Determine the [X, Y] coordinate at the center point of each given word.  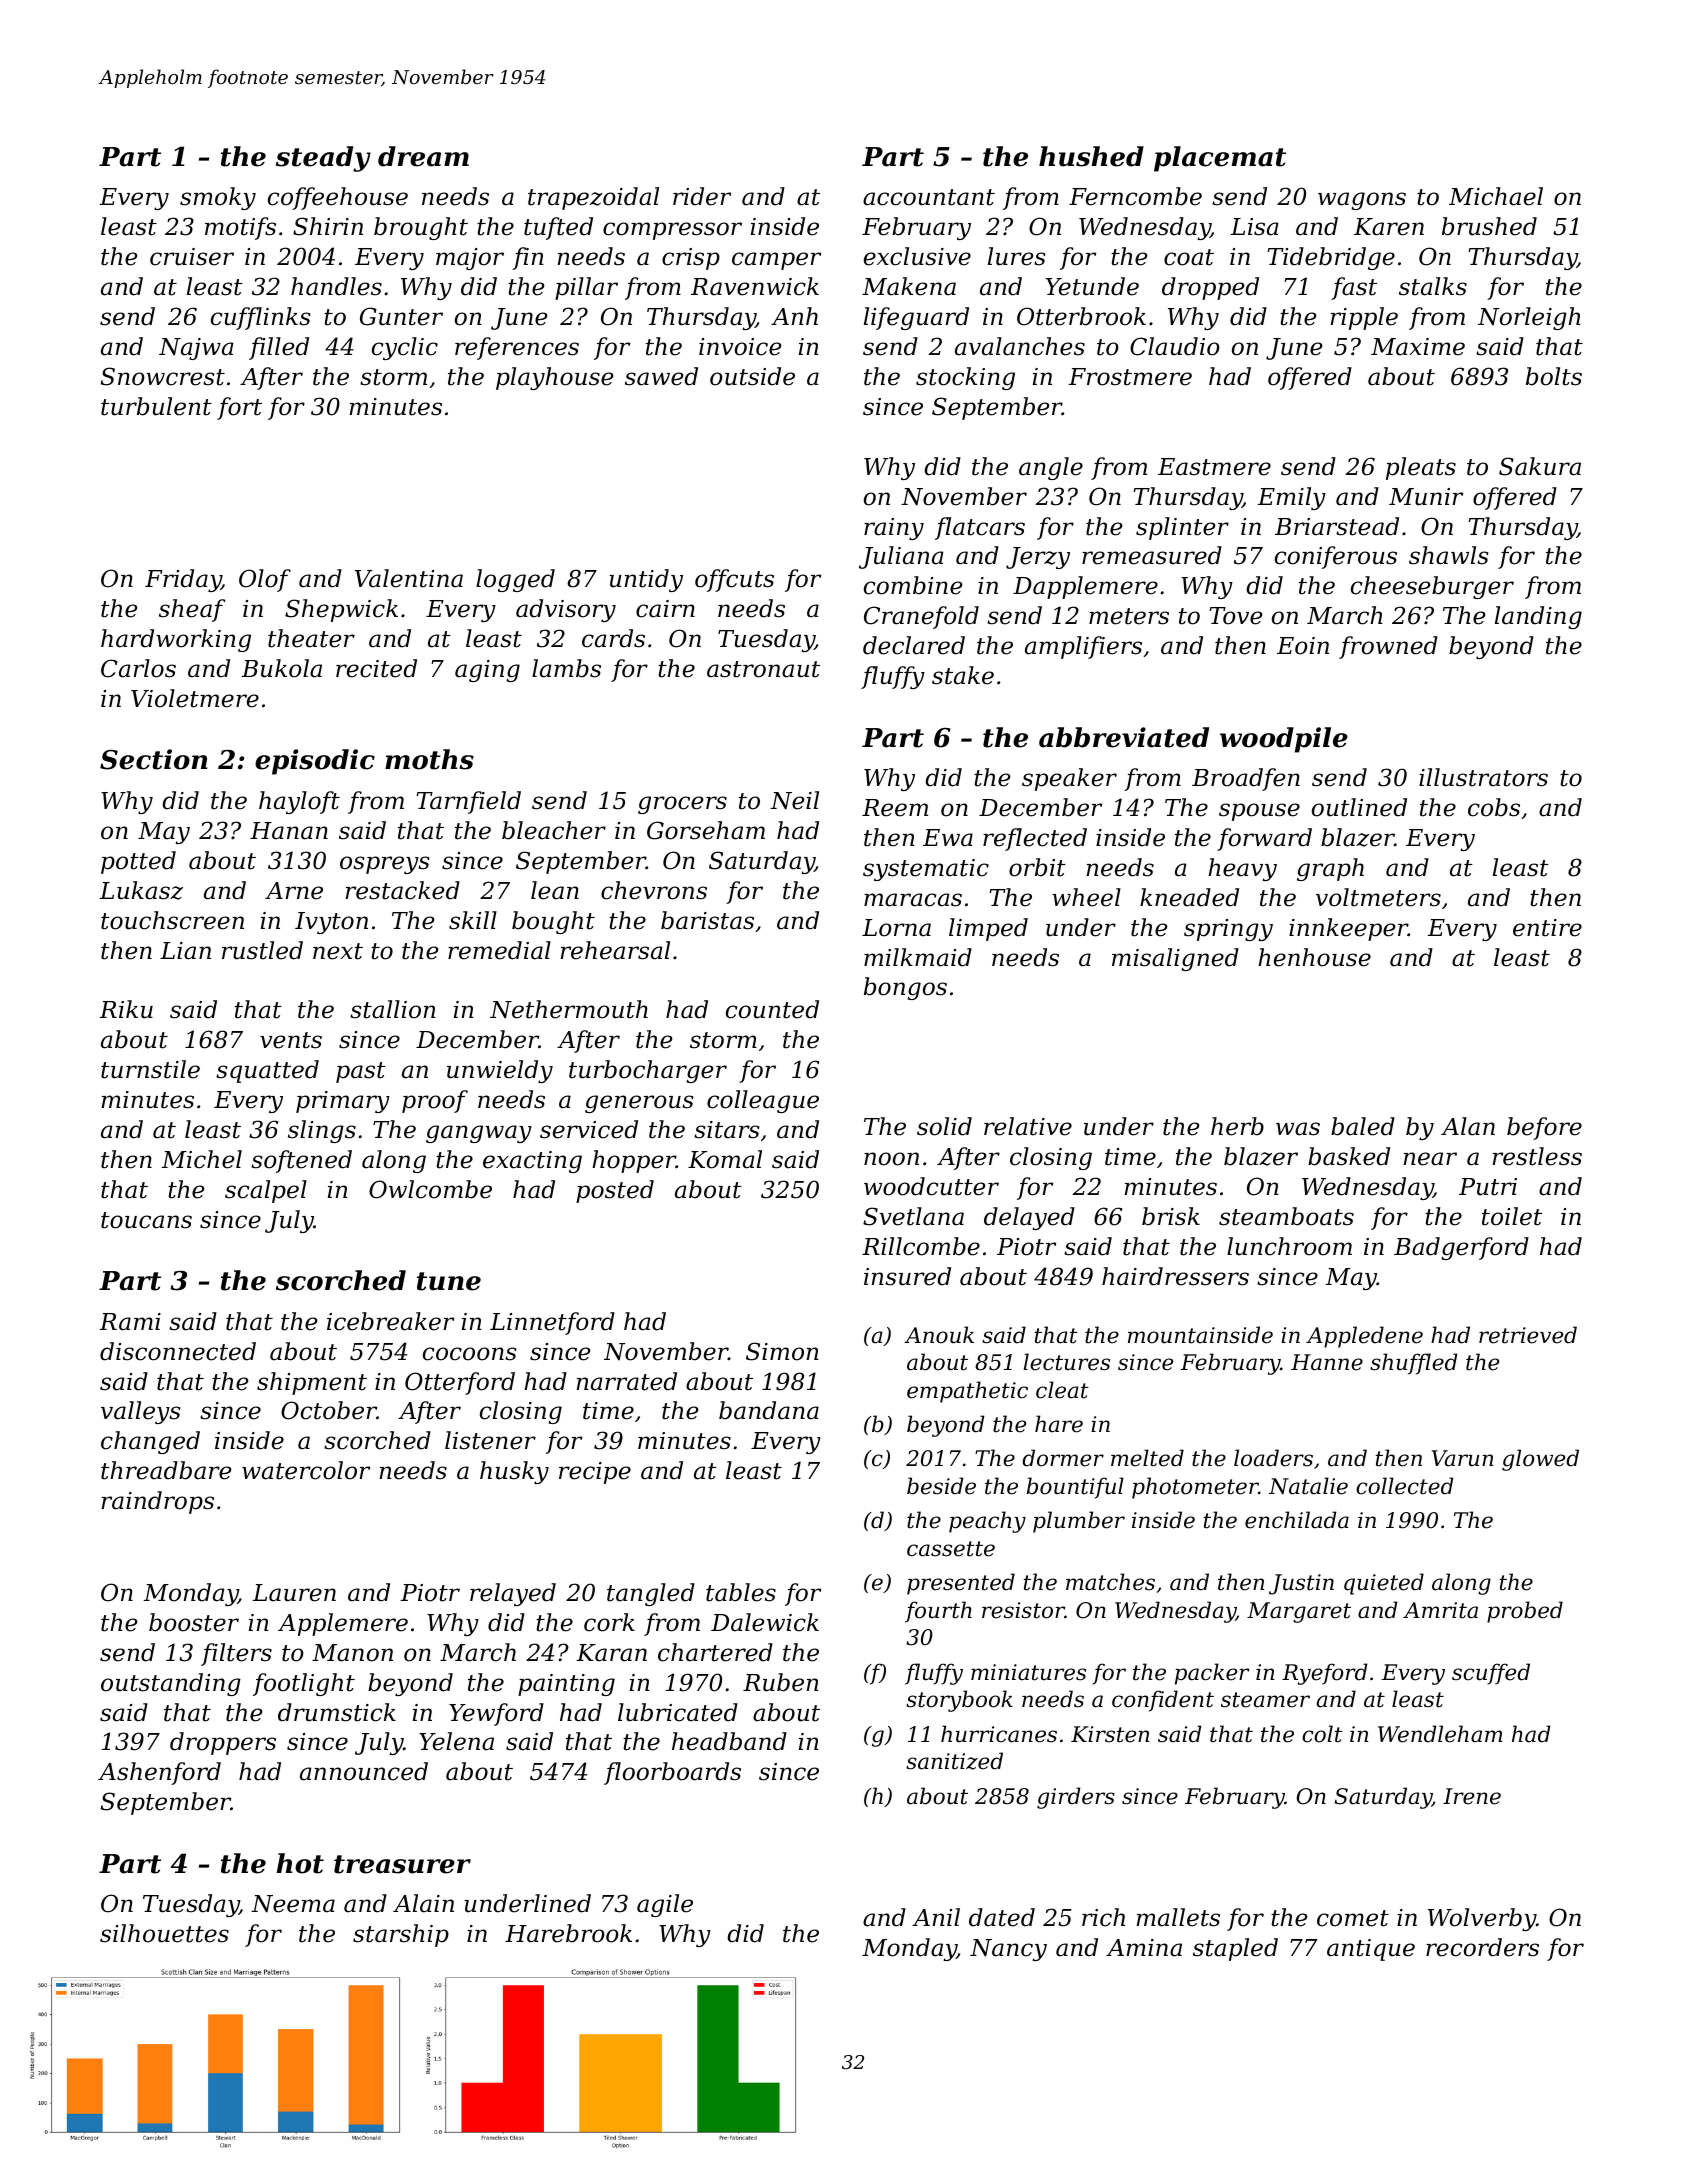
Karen [1389, 227]
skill [473, 920]
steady [323, 159]
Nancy [1008, 1950]
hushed [1091, 156]
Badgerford [1461, 1248]
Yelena [456, 1741]
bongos [905, 988]
